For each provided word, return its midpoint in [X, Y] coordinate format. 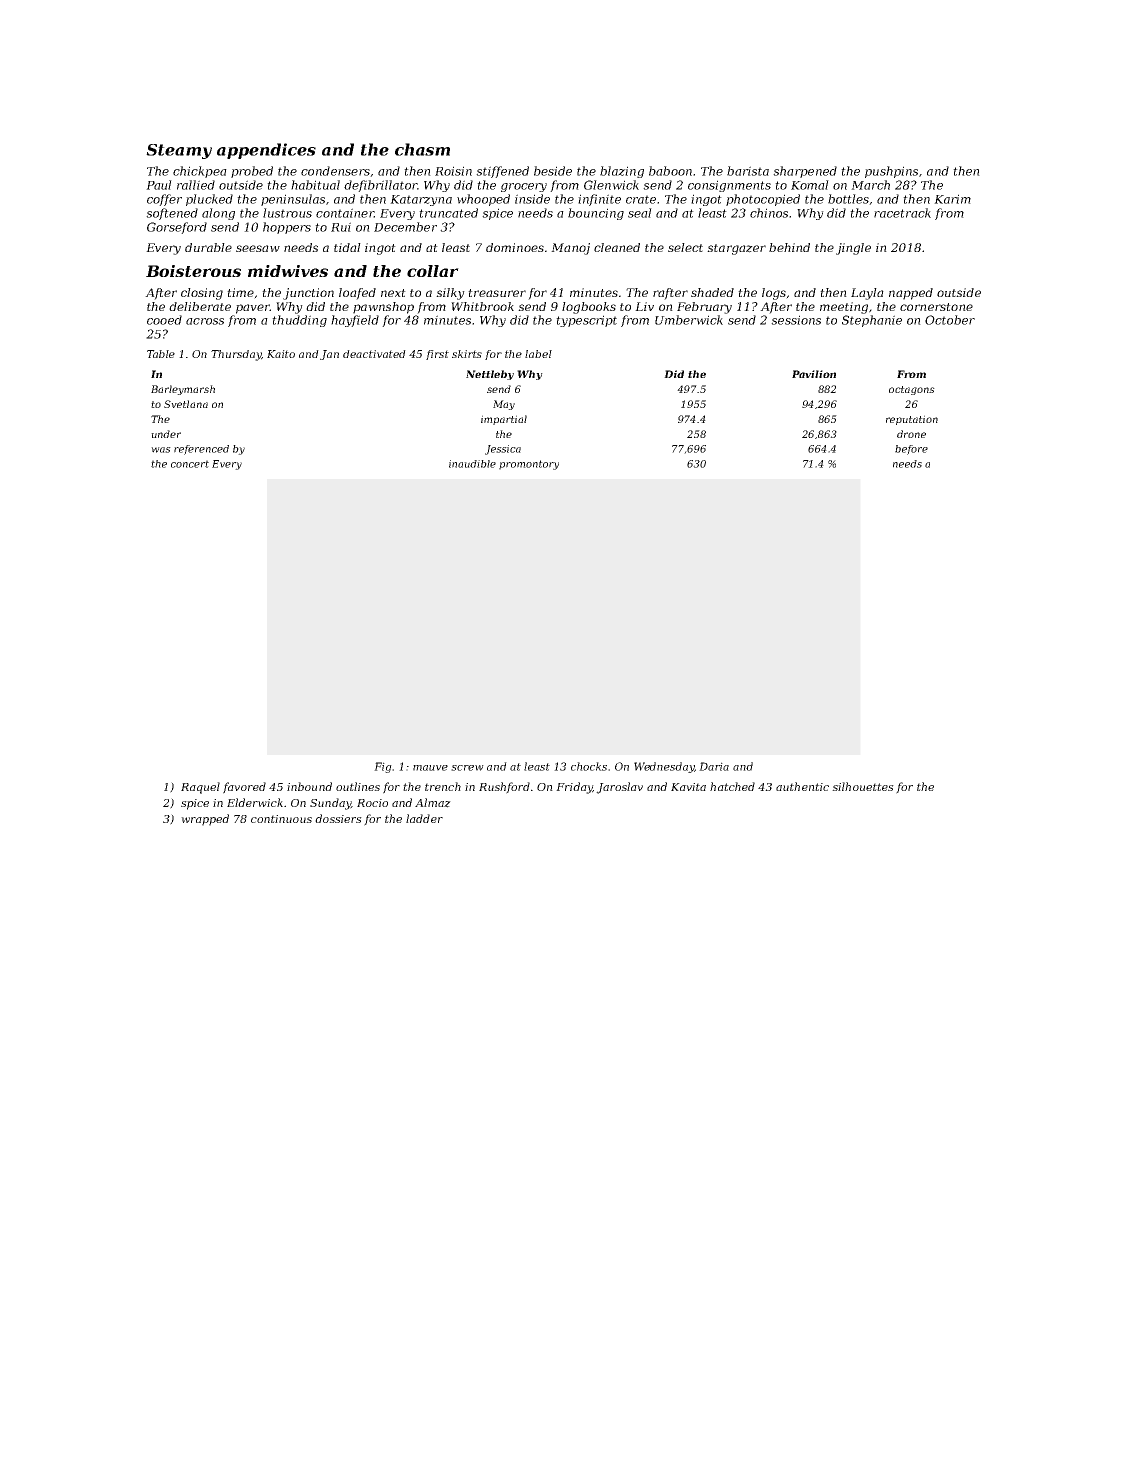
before [911, 450]
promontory [529, 465]
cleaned [617, 247]
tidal [347, 247]
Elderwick [255, 802]
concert [190, 464]
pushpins [891, 172]
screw [467, 768]
